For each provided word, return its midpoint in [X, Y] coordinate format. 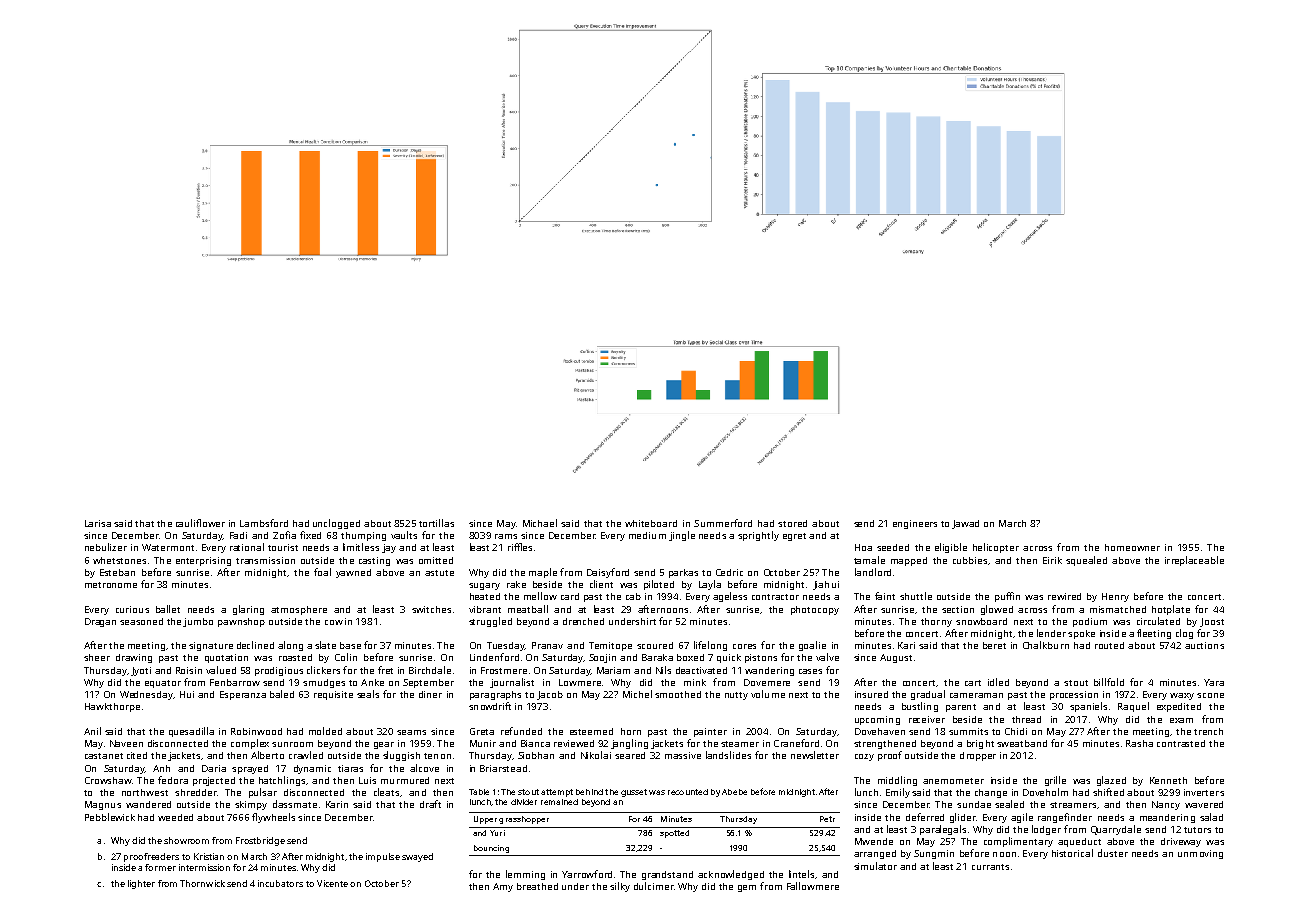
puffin [1007, 597]
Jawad [965, 524]
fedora [173, 780]
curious [132, 609]
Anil [92, 731]
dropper [978, 756]
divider [524, 802]
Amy [503, 887]
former [160, 867]
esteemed [591, 731]
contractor [775, 597]
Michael [540, 523]
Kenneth [1168, 780]
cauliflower [200, 523]
